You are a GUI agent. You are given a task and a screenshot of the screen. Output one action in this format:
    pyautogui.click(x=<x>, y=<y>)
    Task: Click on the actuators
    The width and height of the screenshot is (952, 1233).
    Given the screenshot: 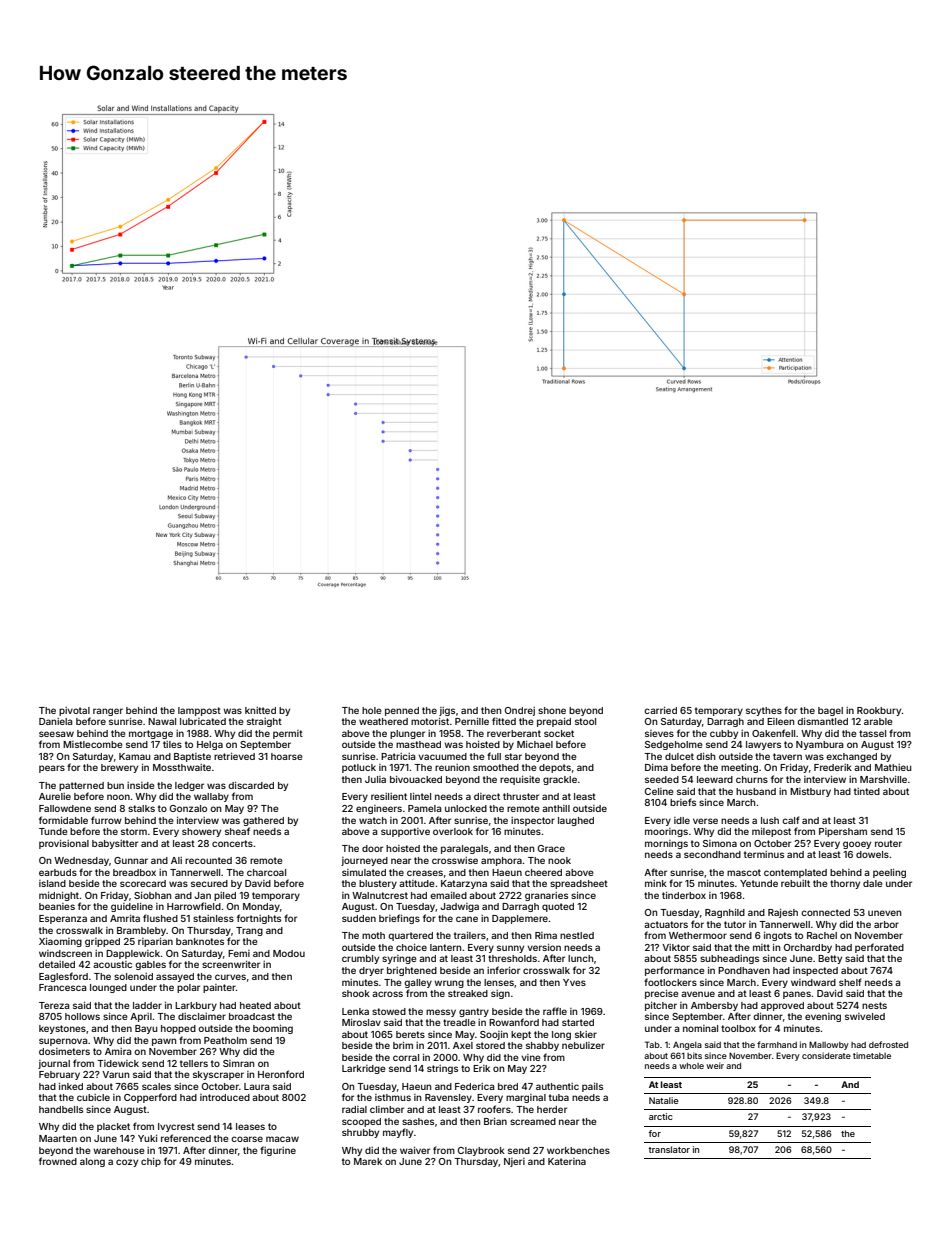 What is the action you would take?
    pyautogui.click(x=666, y=924)
